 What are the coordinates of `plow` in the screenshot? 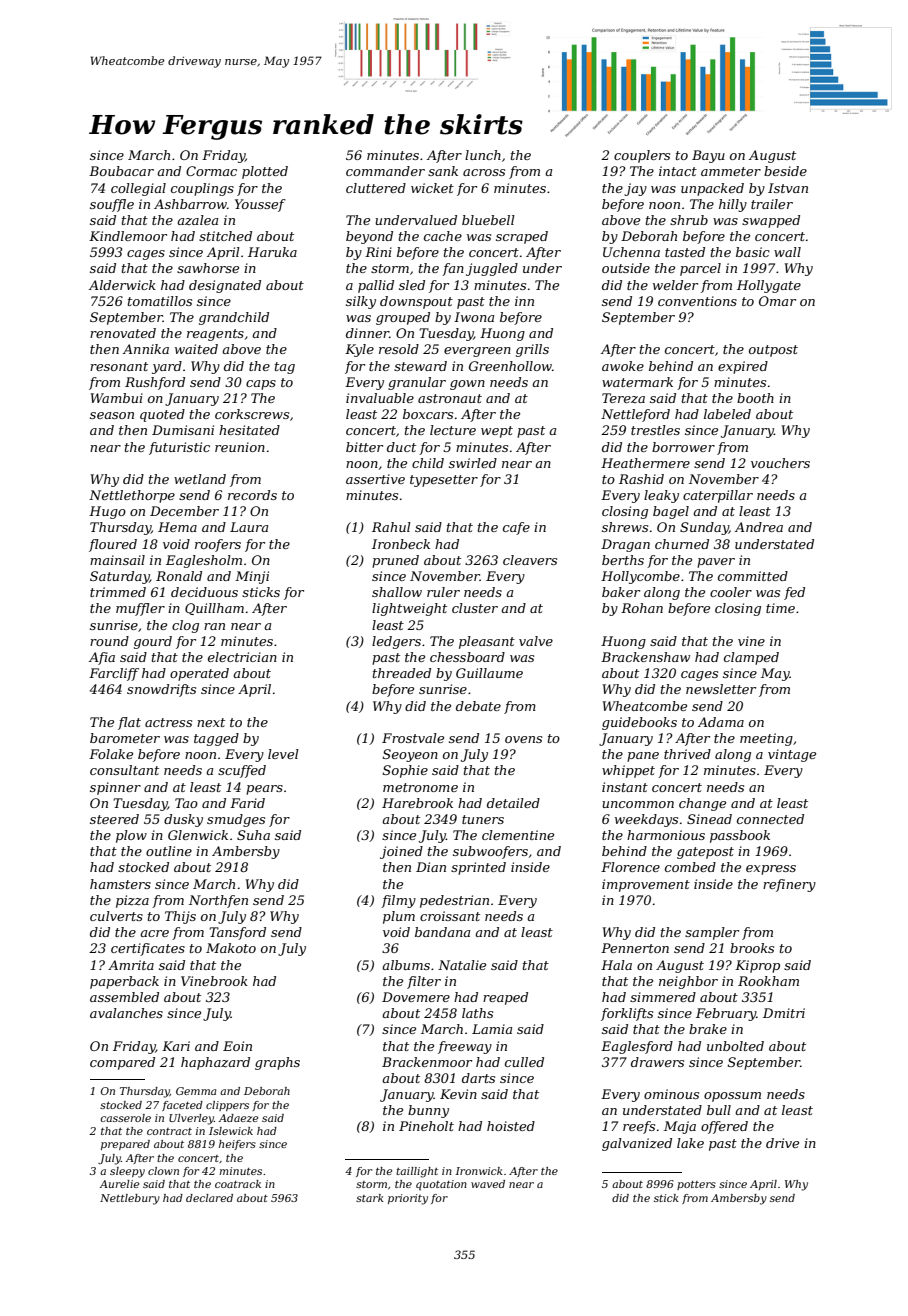 It's located at (131, 836).
